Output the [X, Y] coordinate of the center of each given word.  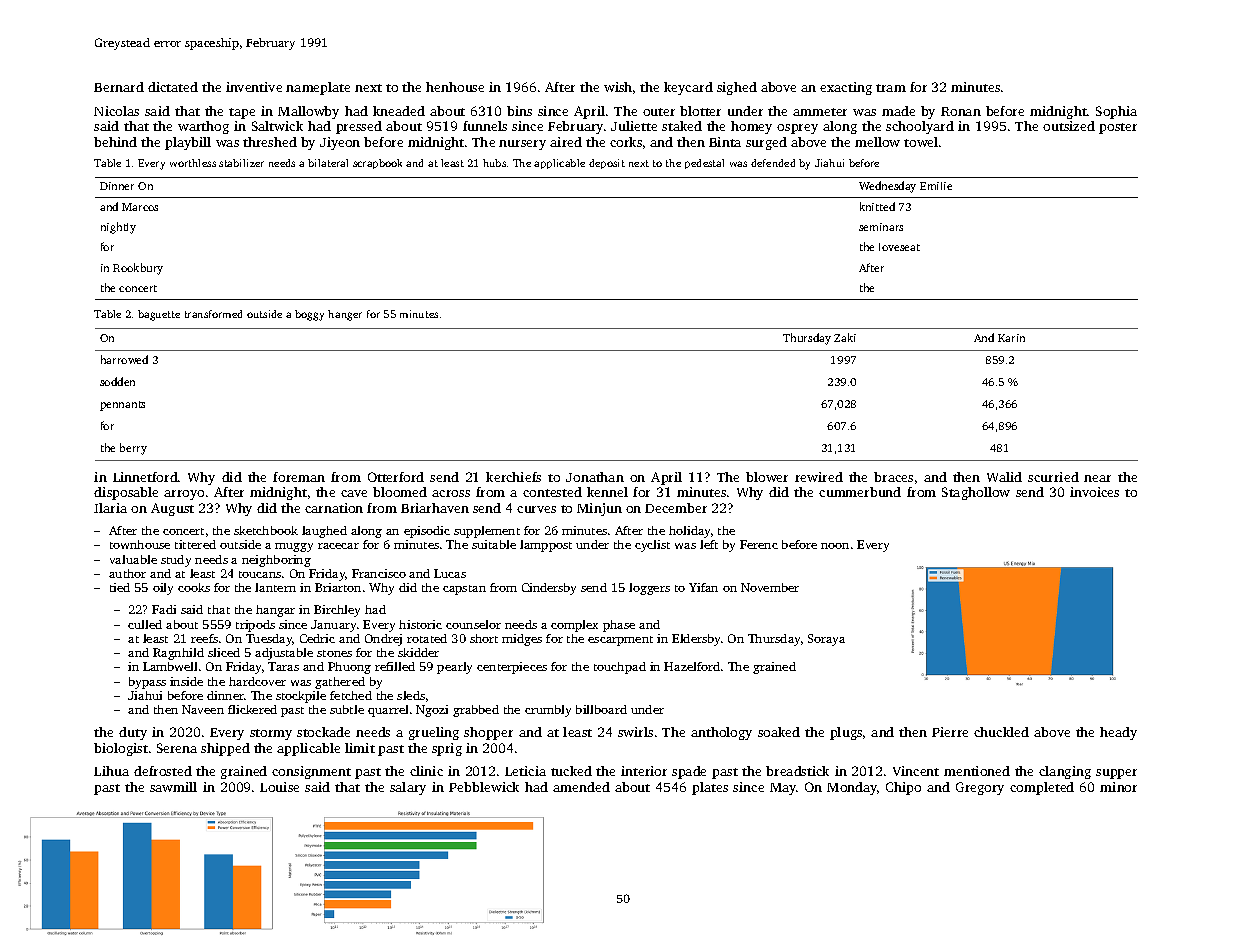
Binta [725, 142]
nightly [118, 228]
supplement [487, 532]
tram [891, 88]
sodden [117, 381]
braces [893, 477]
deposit [607, 164]
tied [120, 587]
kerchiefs [513, 477]
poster [1118, 128]
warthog [203, 127]
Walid [1004, 477]
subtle [347, 709]
